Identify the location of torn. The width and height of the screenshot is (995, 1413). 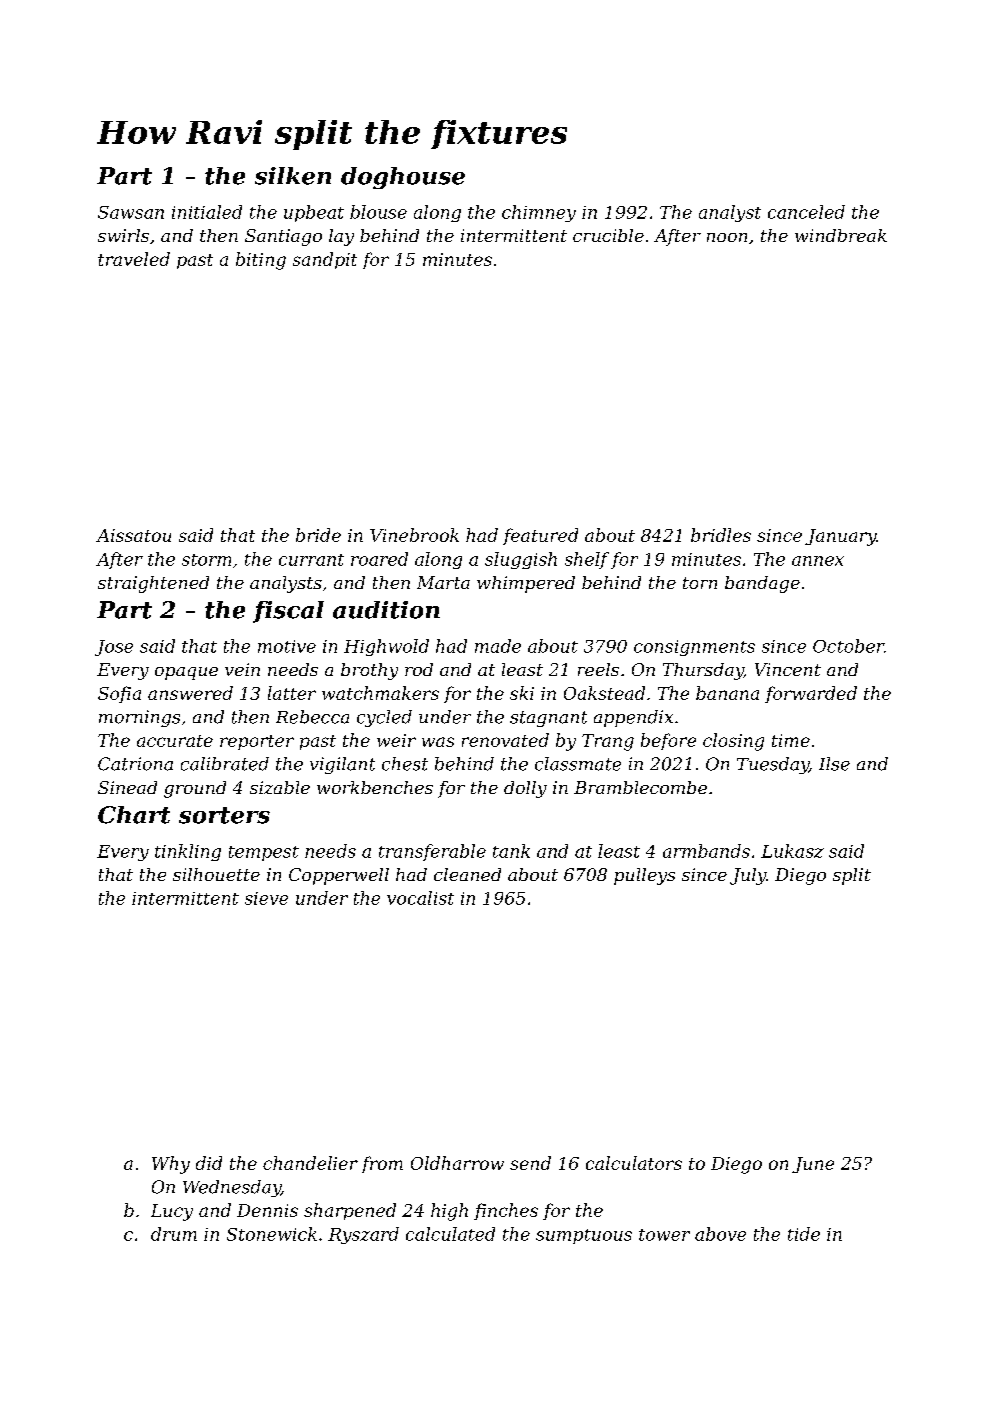
(700, 583).
